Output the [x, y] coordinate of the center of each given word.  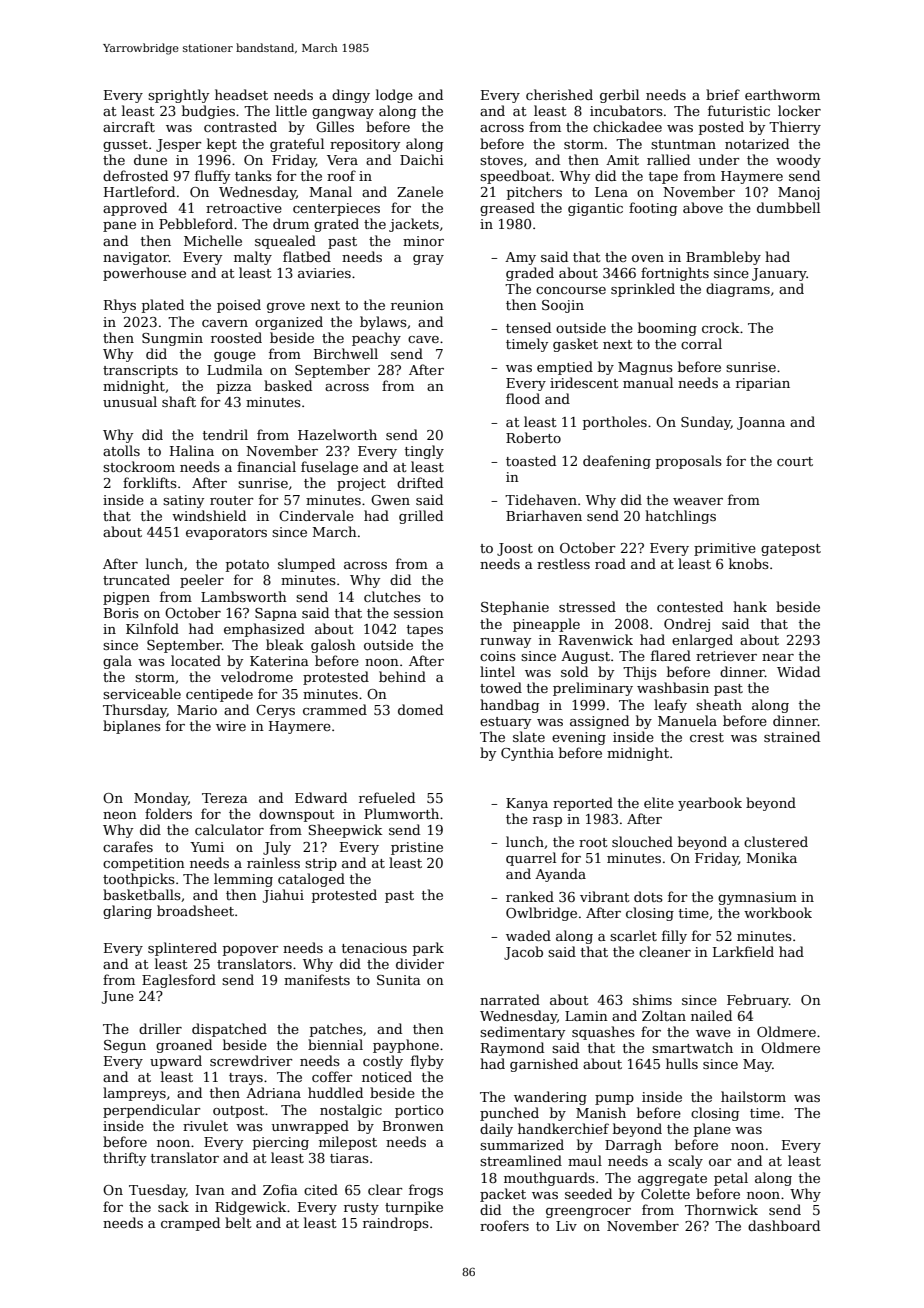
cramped [190, 1224]
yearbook [710, 804]
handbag [509, 706]
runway [505, 643]
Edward [321, 797]
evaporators [226, 534]
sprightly [178, 96]
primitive [725, 549]
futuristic [739, 110]
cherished [559, 94]
